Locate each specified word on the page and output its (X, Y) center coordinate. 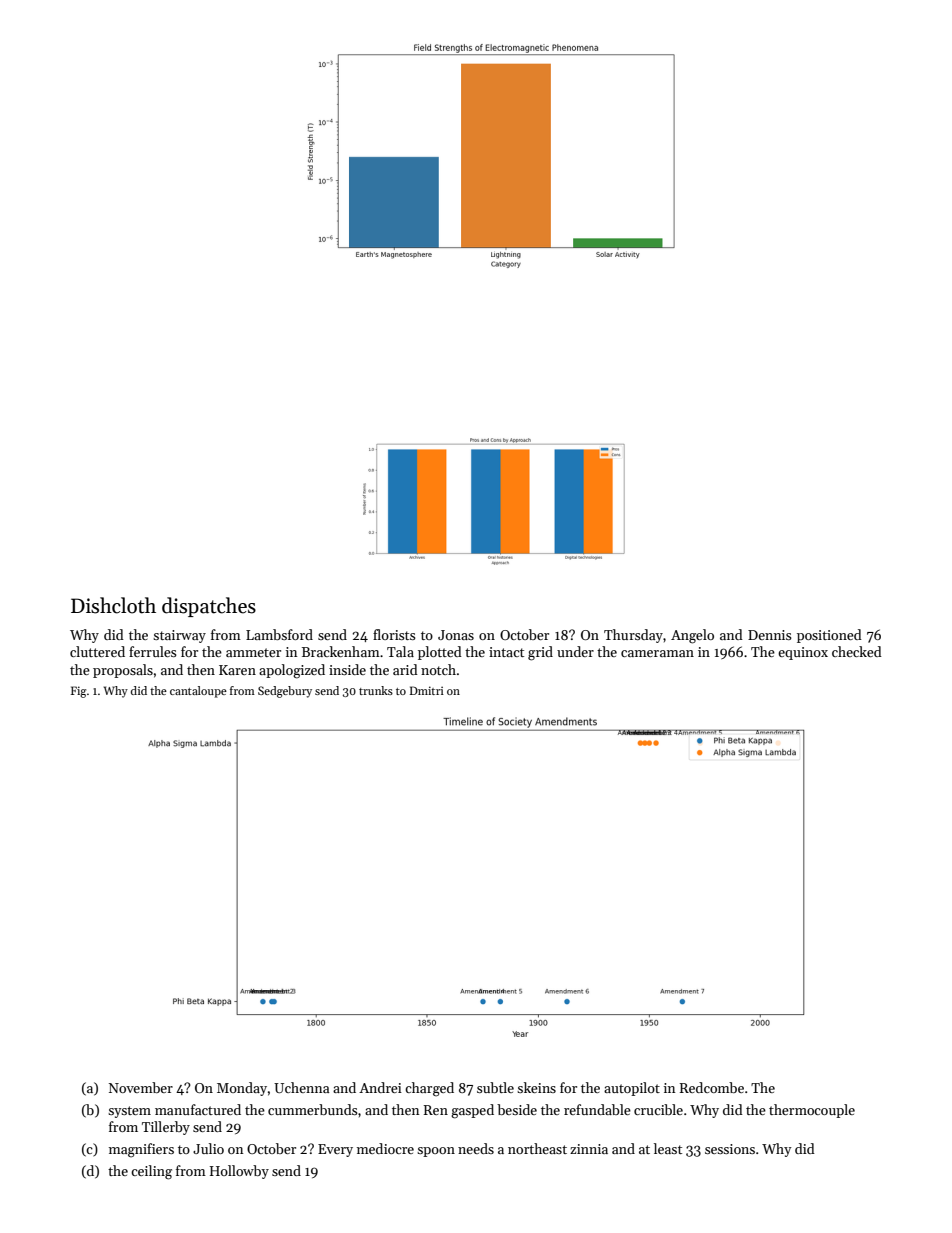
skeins (536, 1087)
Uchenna (301, 1087)
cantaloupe (198, 692)
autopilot (632, 1089)
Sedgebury (285, 692)
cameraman (657, 653)
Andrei (380, 1087)
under (575, 651)
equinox (803, 653)
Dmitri (427, 690)
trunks (376, 690)
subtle (495, 1087)
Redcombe (712, 1087)
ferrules (153, 651)
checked (857, 651)
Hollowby (239, 1172)
